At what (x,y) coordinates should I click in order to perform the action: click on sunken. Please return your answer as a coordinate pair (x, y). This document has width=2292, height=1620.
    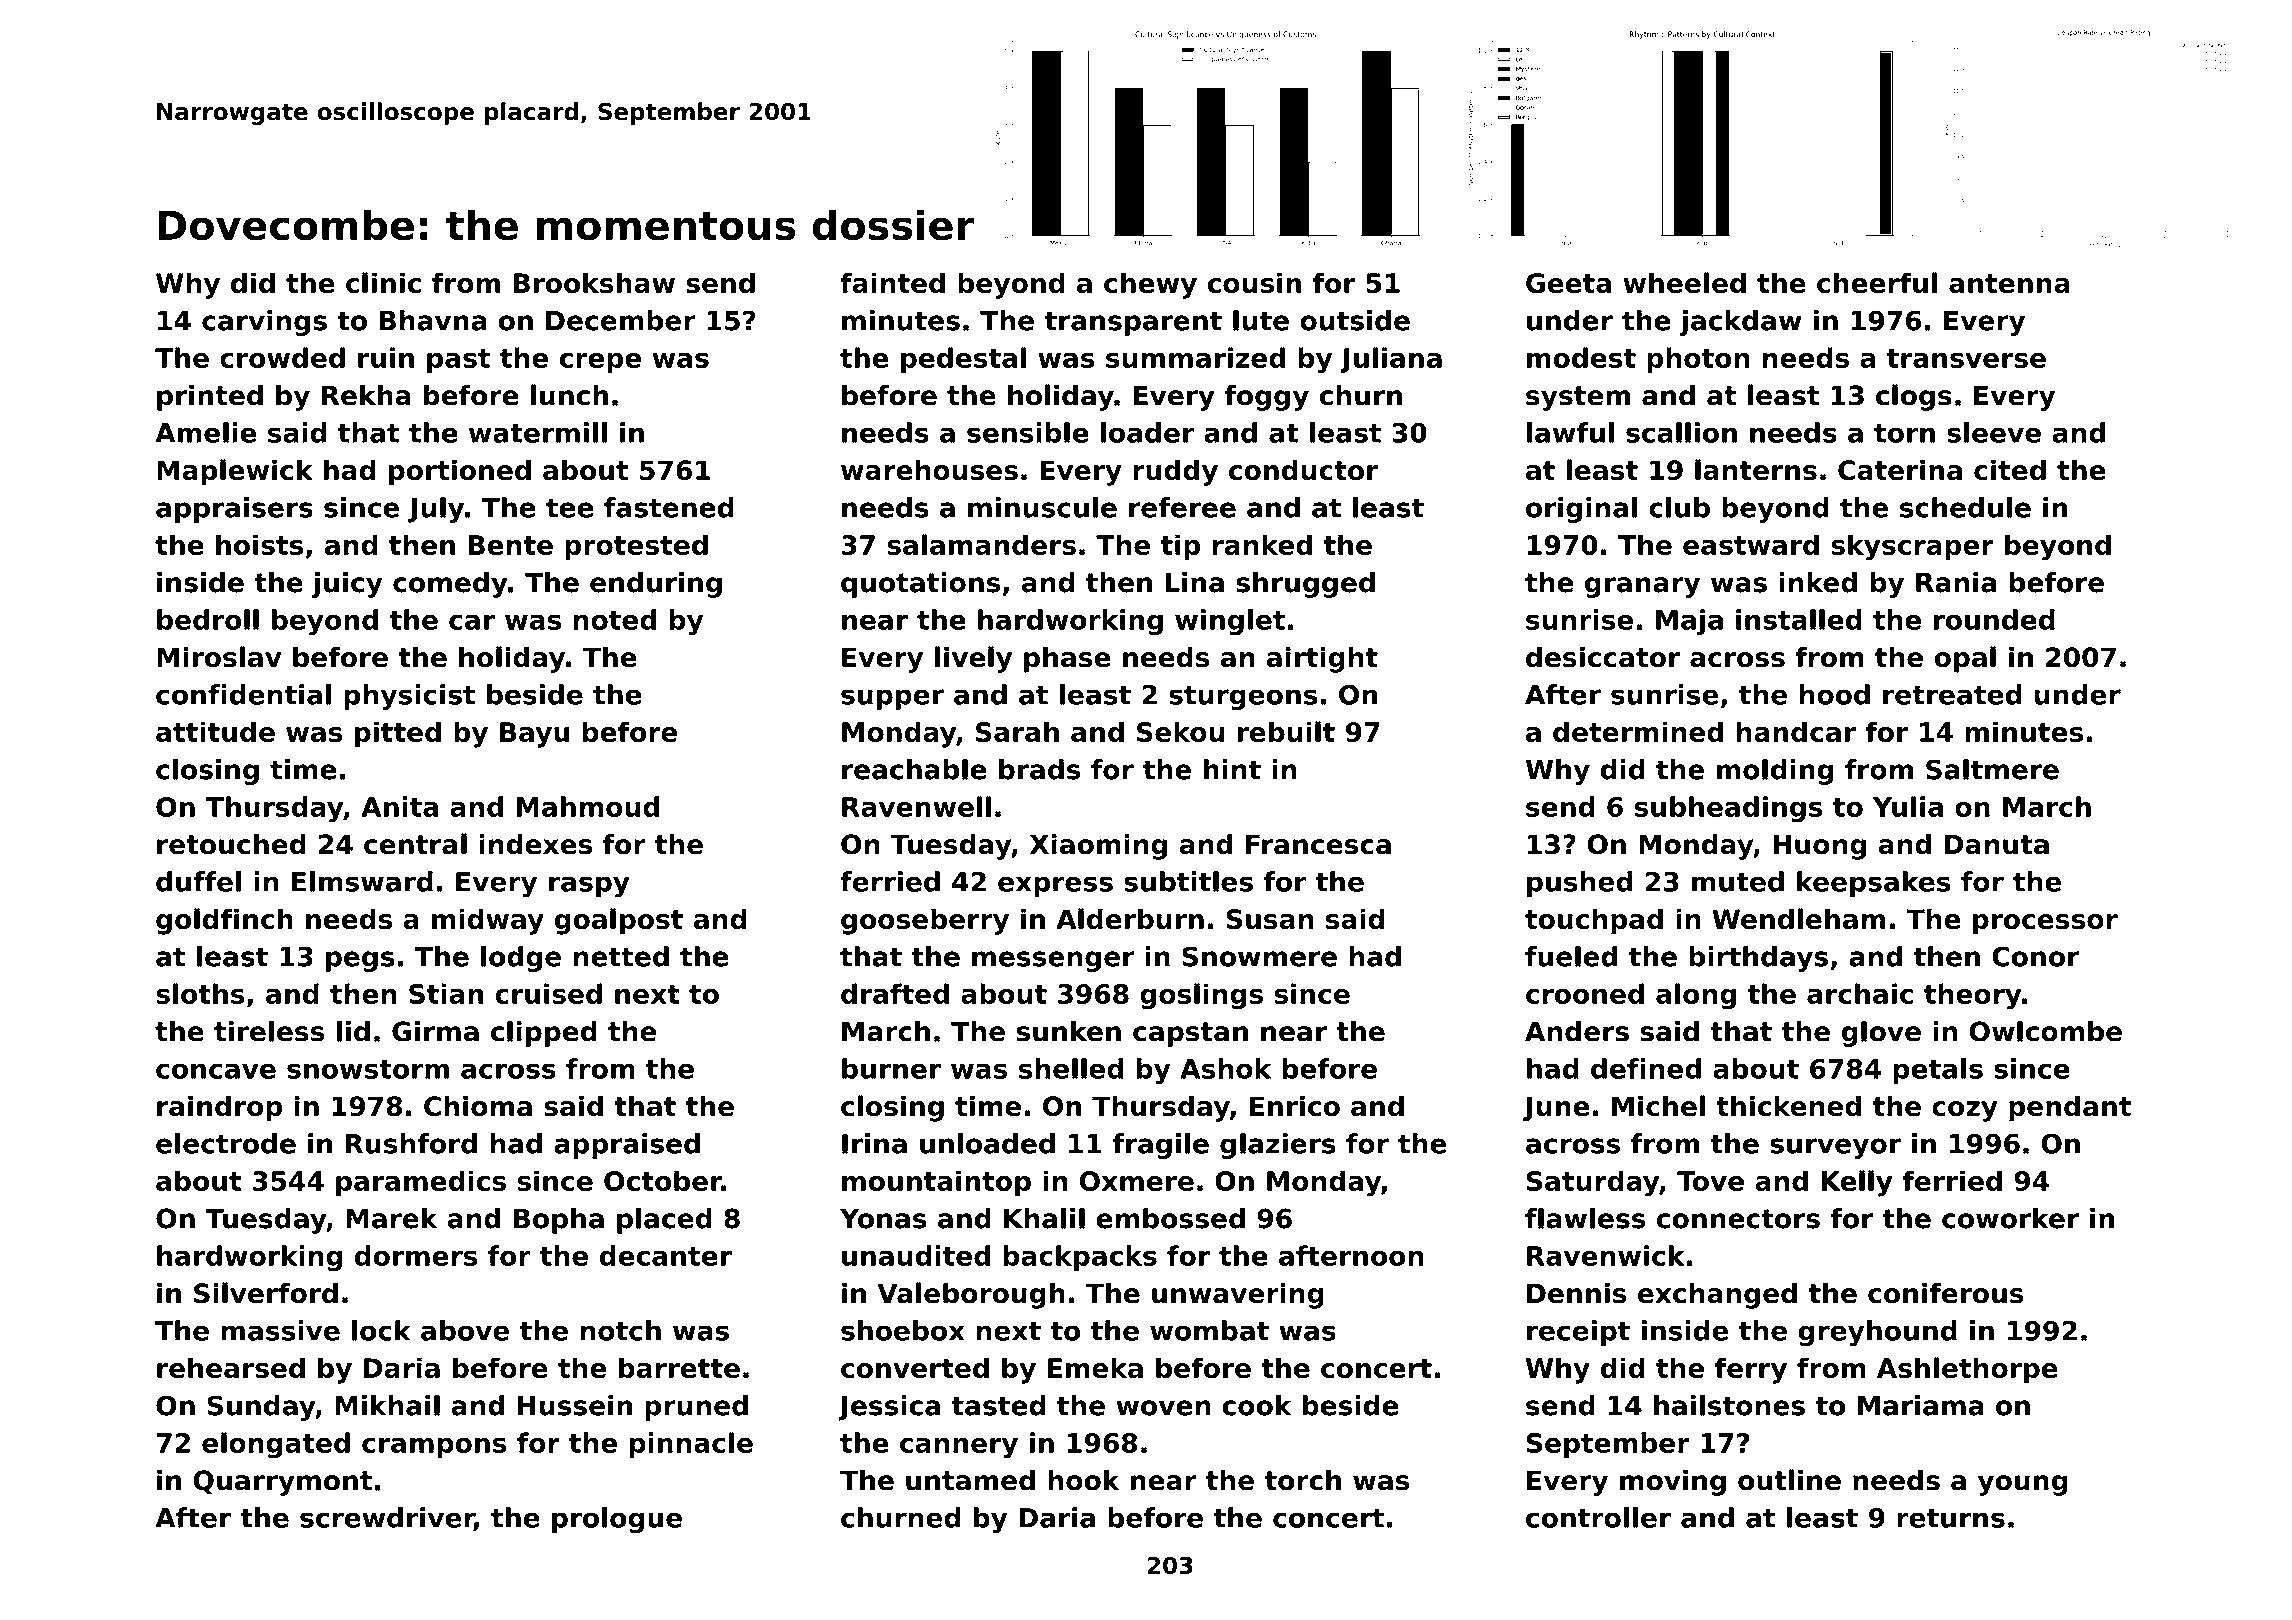
    Looking at the image, I should click on (1069, 1031).
